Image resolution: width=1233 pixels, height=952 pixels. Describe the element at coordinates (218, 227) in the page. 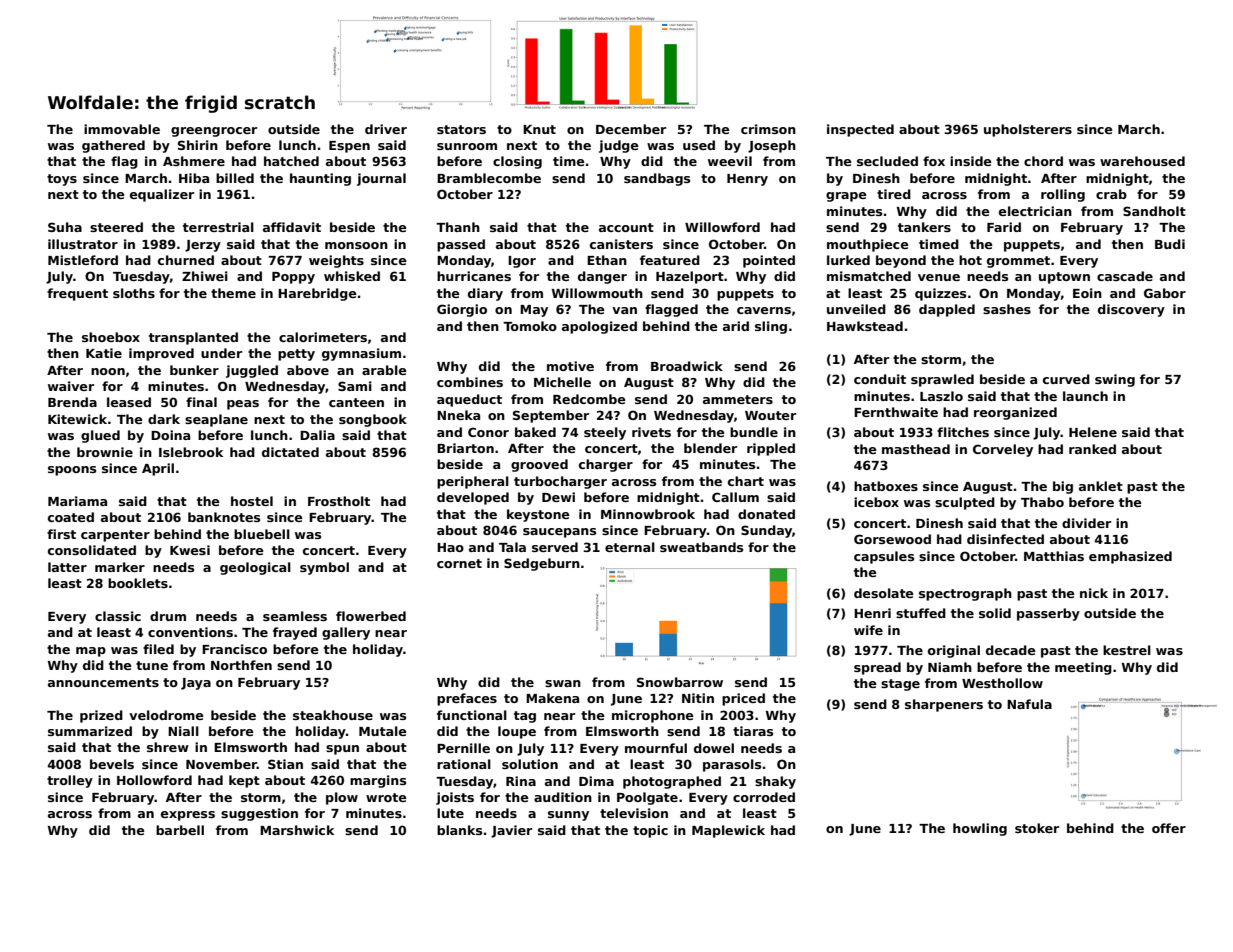

I see `terrestrial` at that location.
